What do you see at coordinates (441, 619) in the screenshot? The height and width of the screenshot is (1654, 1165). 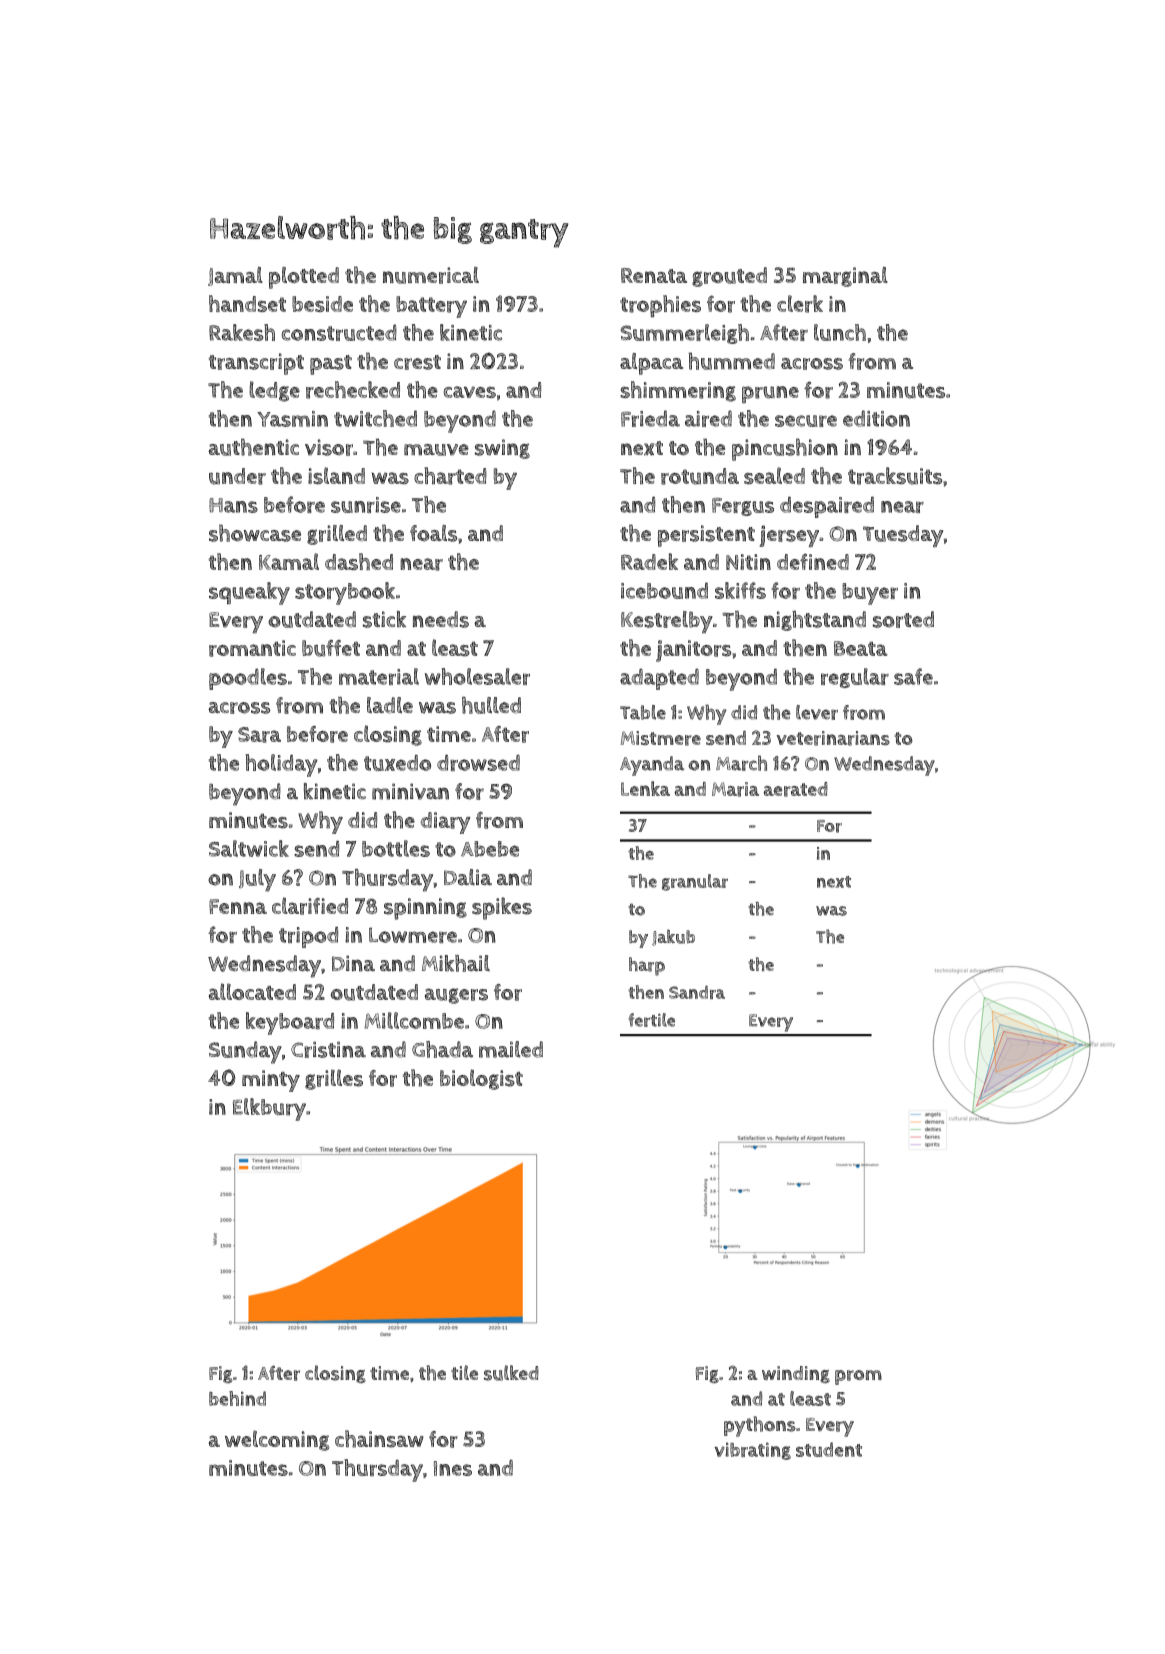 I see `needs` at bounding box center [441, 619].
